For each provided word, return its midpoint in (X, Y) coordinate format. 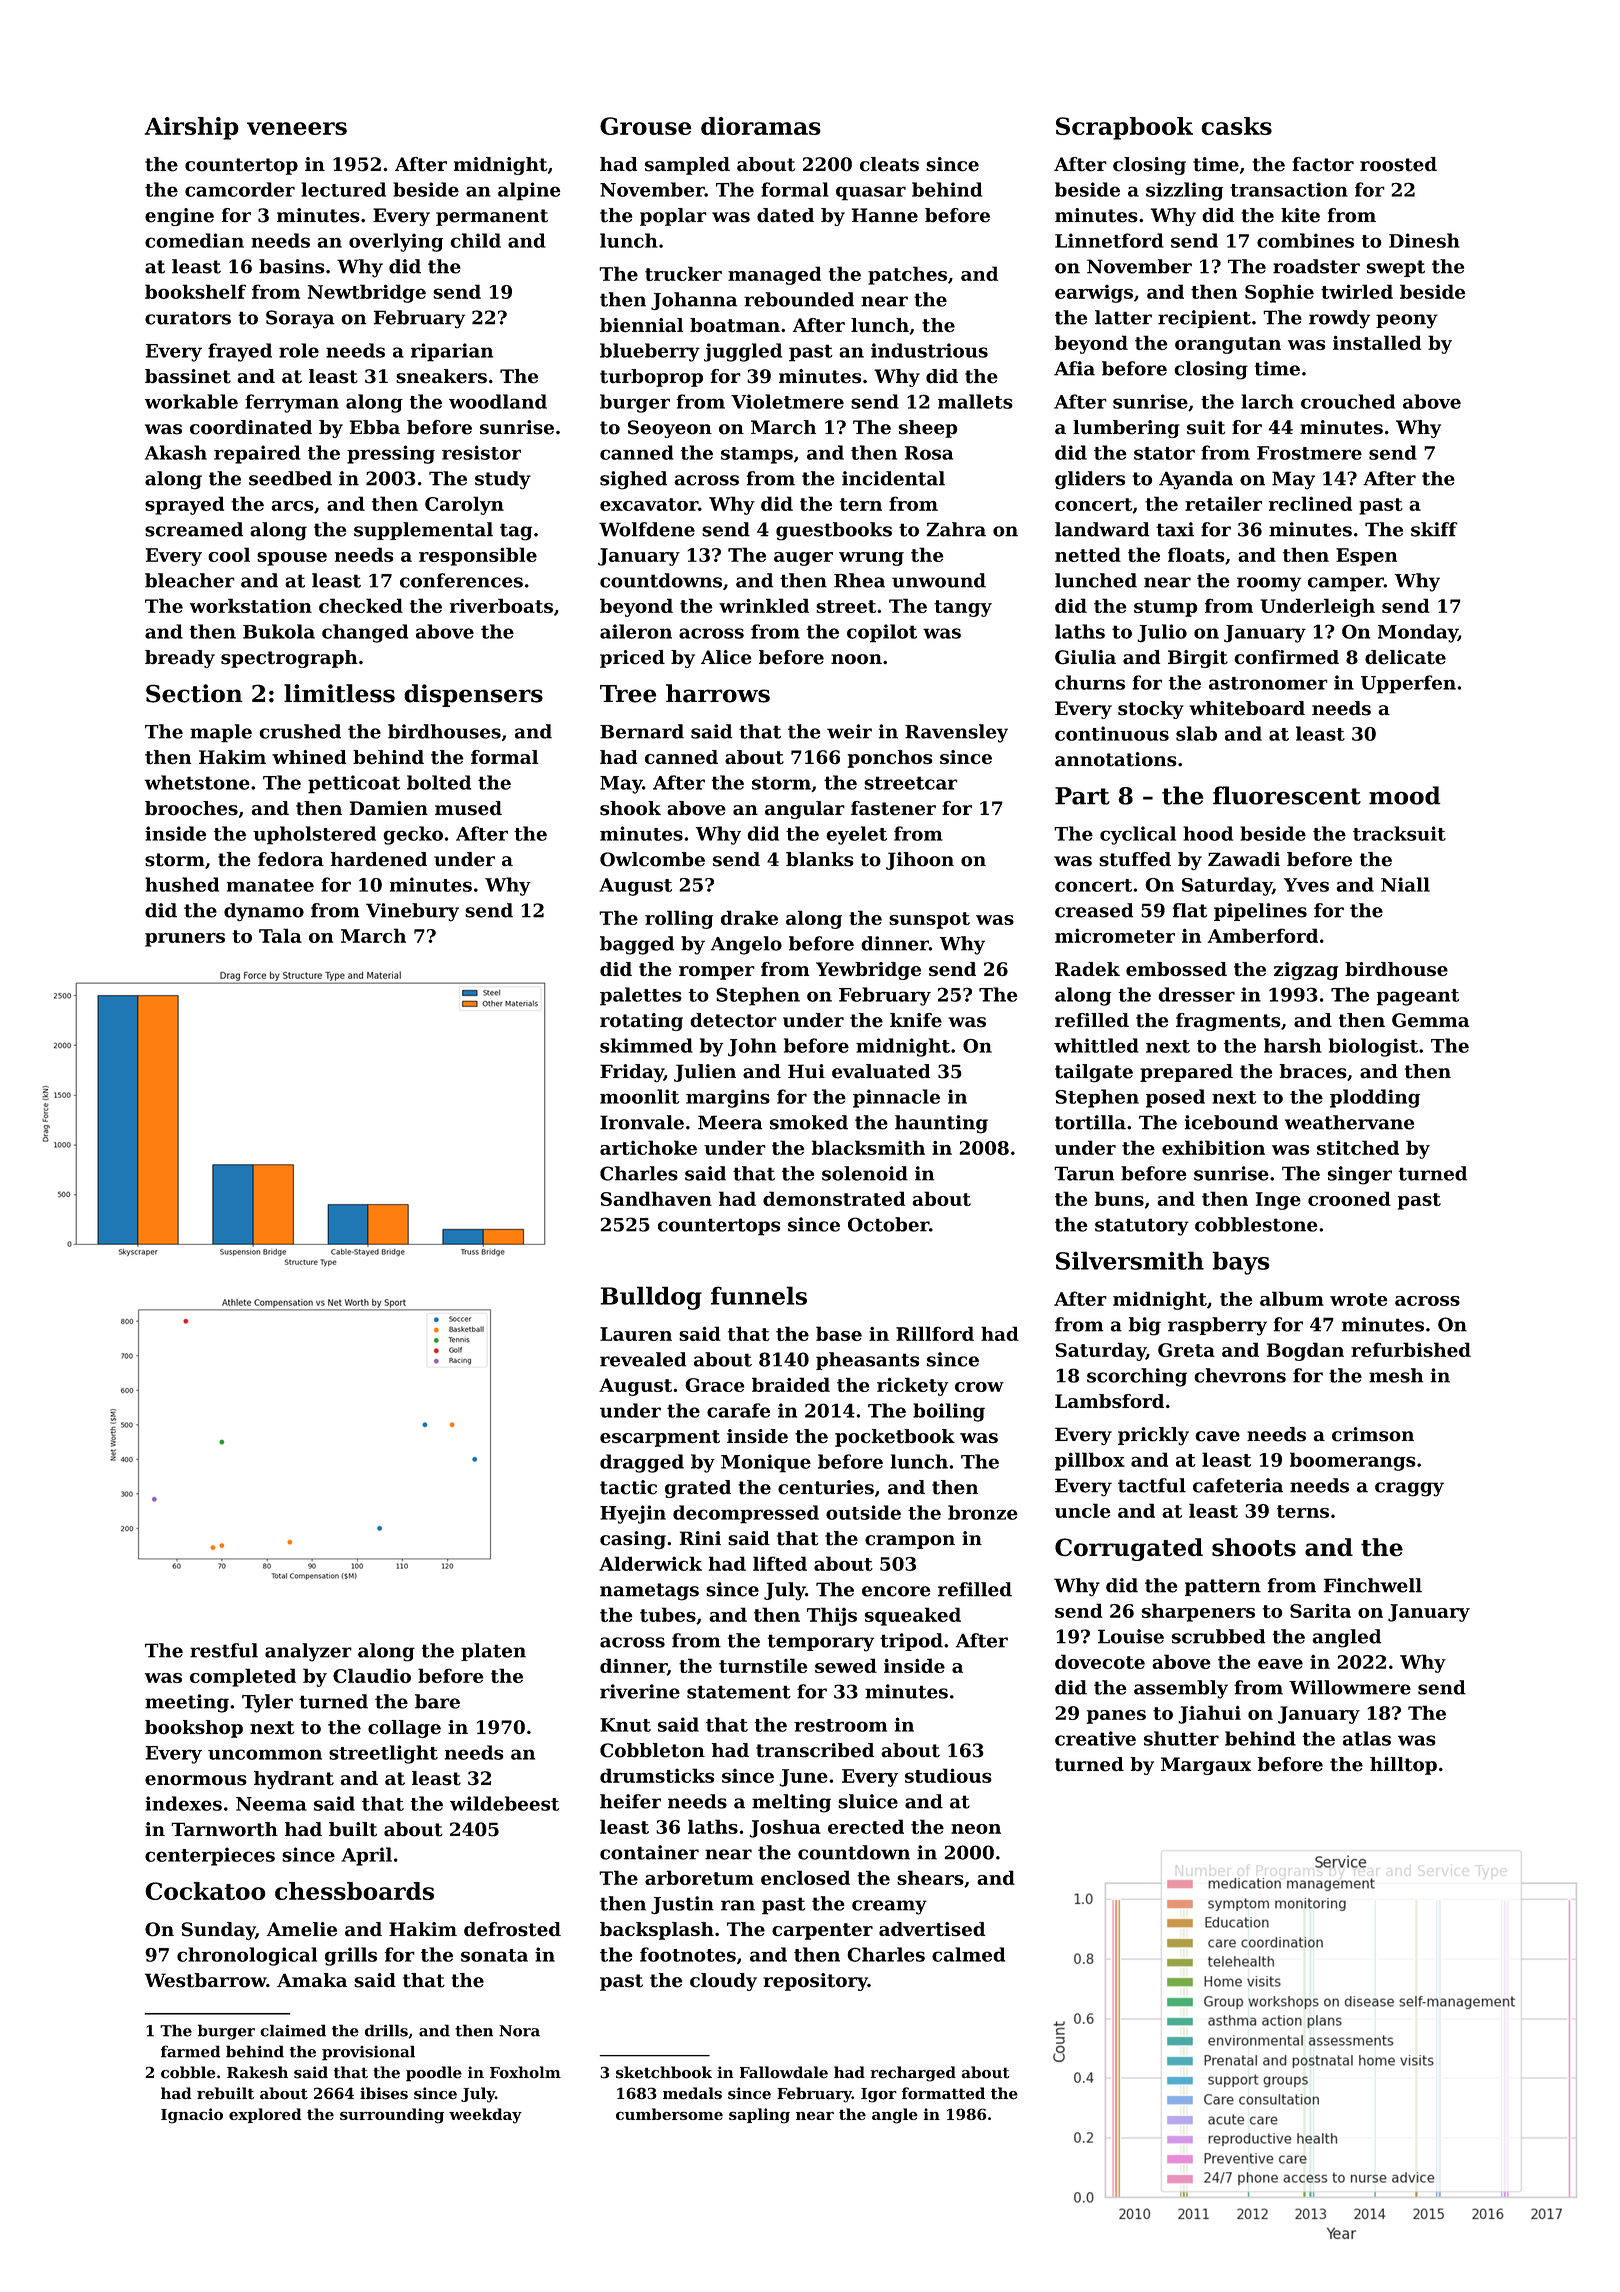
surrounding (392, 2116)
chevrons (1240, 1375)
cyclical (1138, 835)
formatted (943, 2093)
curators (188, 318)
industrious (929, 350)
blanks (820, 859)
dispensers (473, 695)
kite (1300, 215)
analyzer (308, 1652)
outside (863, 1512)
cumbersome (669, 2114)
